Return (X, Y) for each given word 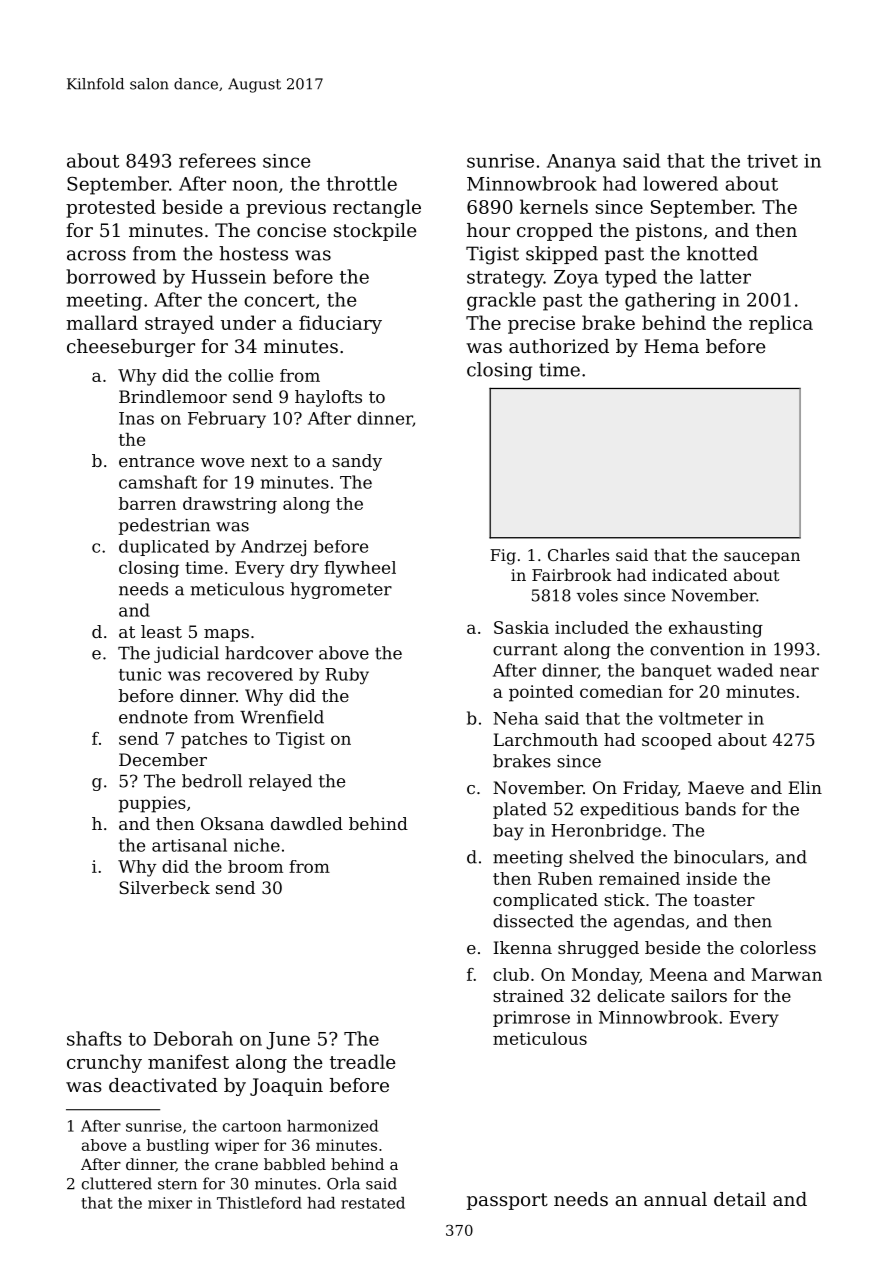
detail (740, 1199)
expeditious (629, 810)
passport (507, 1201)
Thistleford (259, 1203)
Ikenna (522, 947)
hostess (253, 253)
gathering (670, 301)
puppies (152, 804)
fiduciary (340, 324)
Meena (679, 974)
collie (250, 375)
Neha (515, 718)
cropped (555, 232)
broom (255, 866)
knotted (722, 253)
